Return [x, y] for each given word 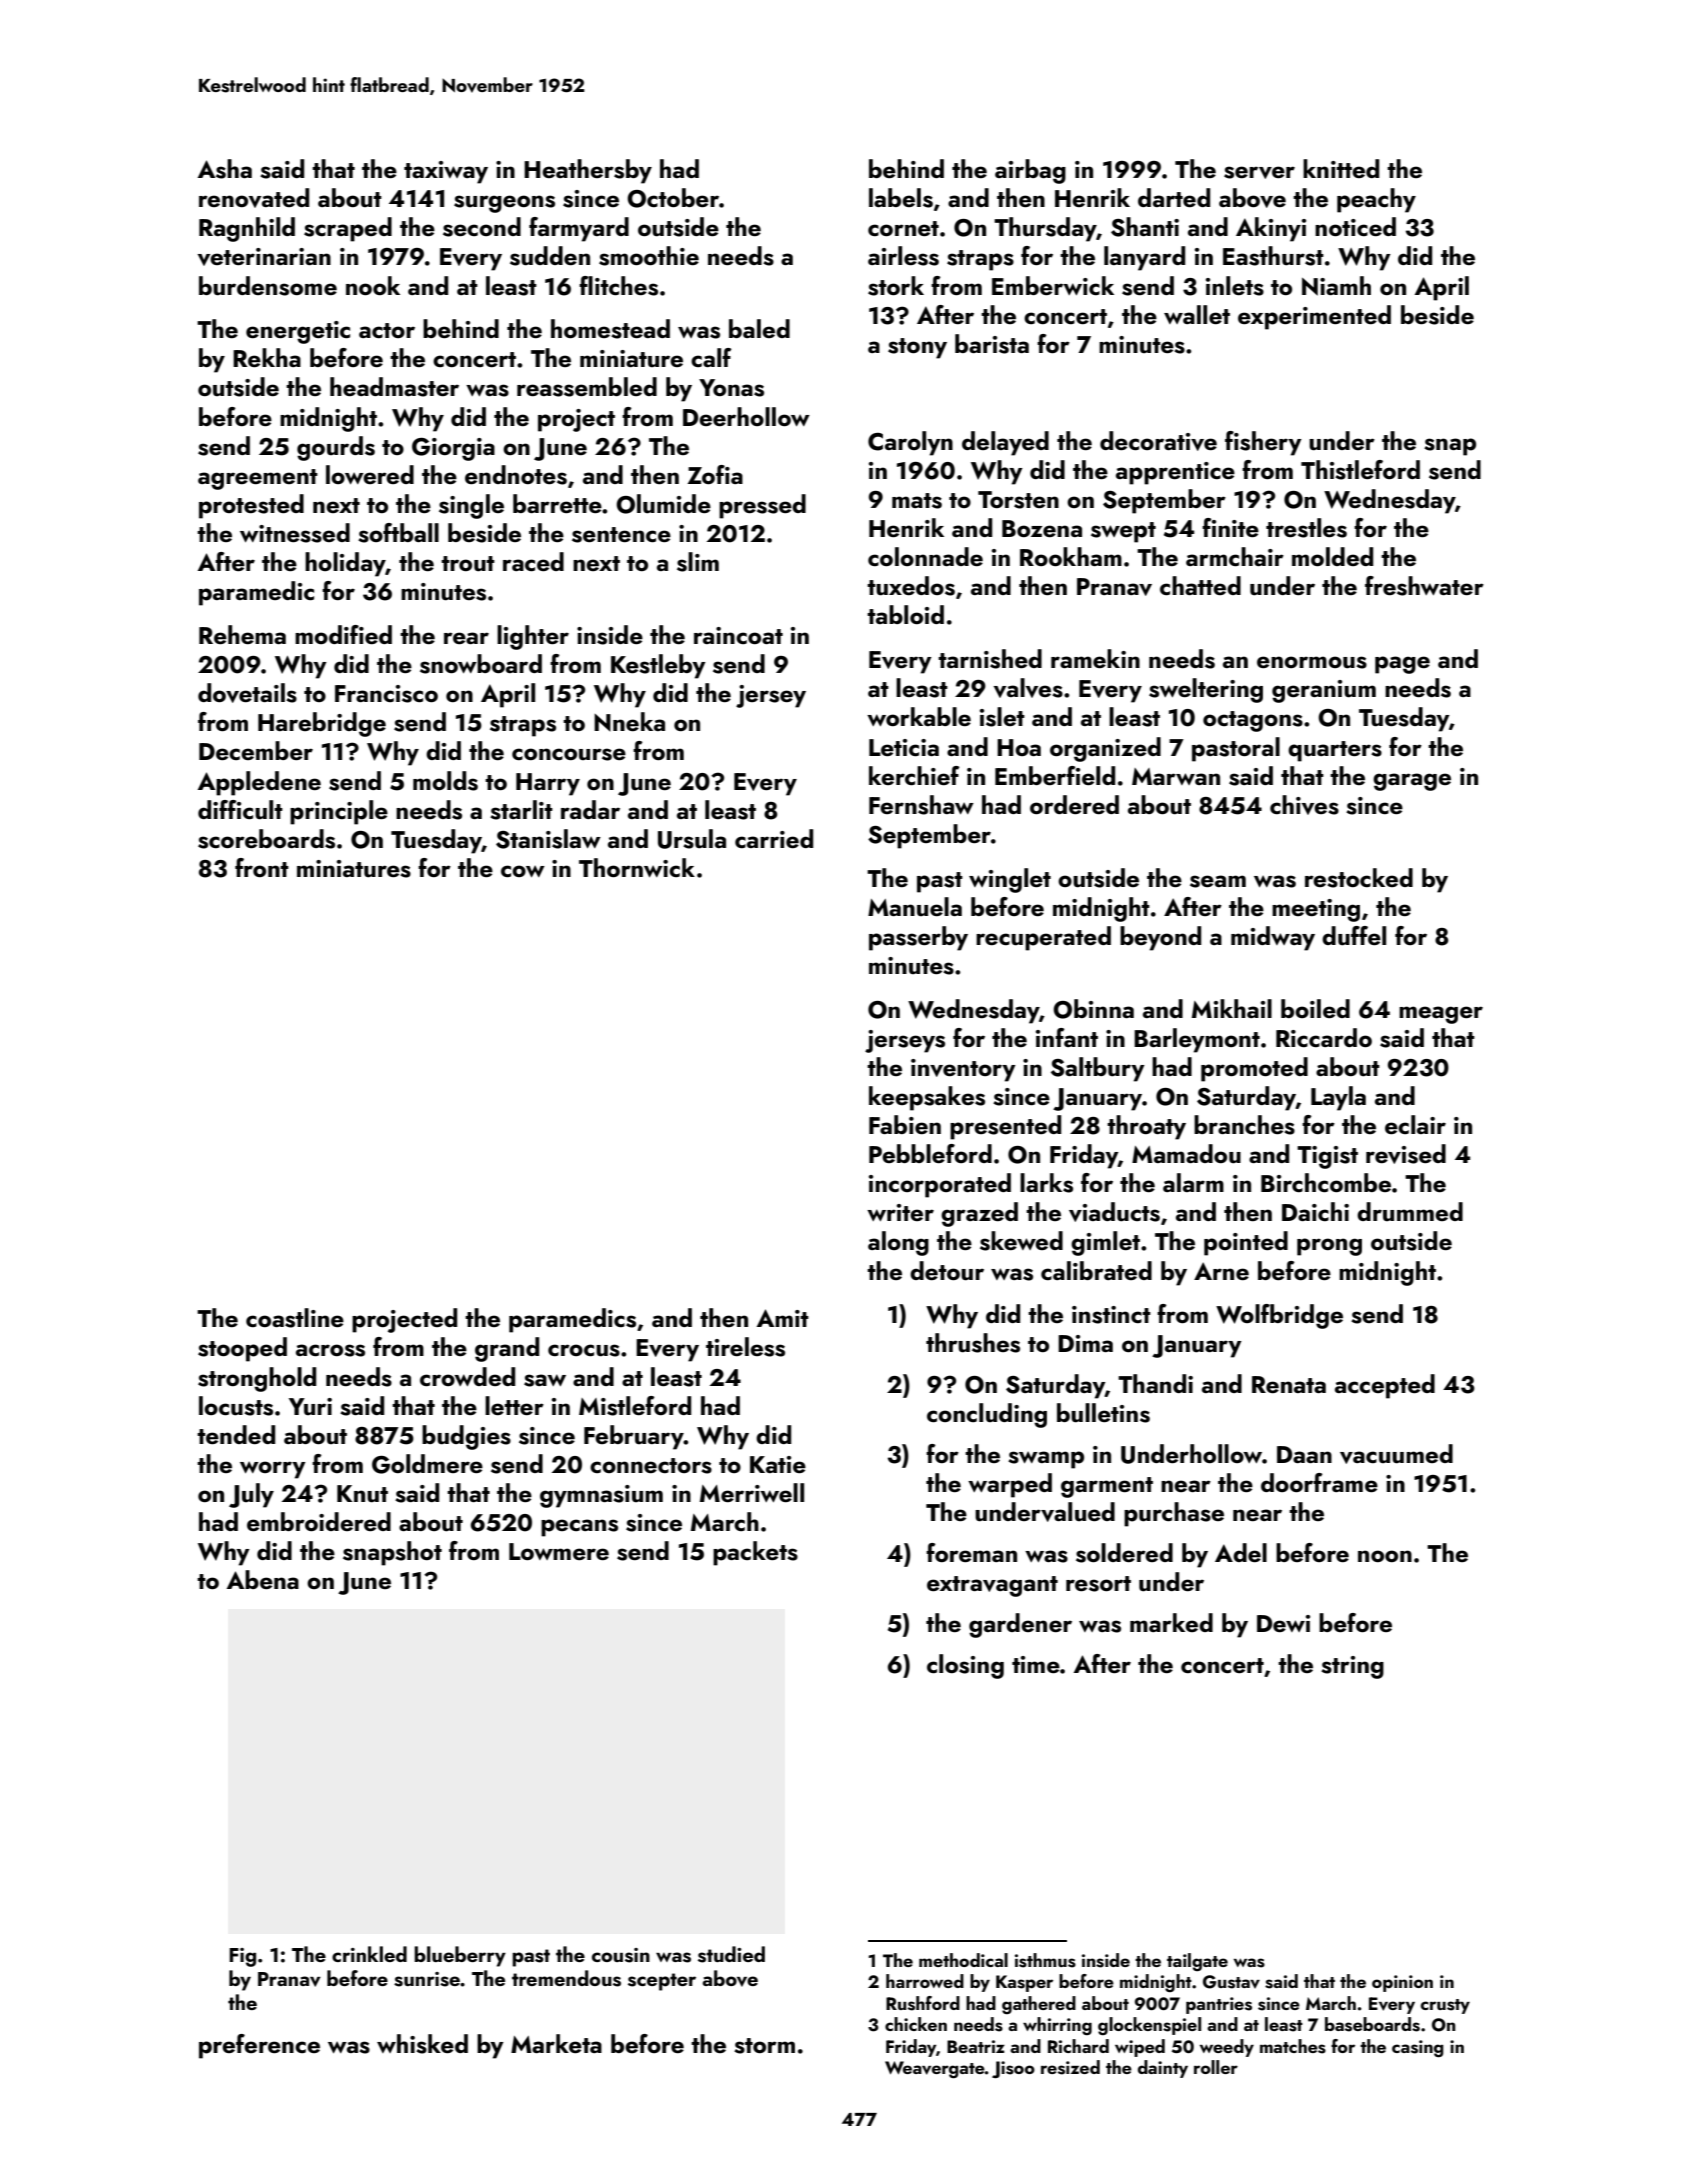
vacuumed [1396, 1454]
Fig [242, 1957]
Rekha [267, 357]
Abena [263, 1579]
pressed [762, 506]
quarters [1335, 751]
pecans [579, 1528]
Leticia [904, 747]
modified [343, 634]
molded [1332, 556]
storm [764, 2046]
